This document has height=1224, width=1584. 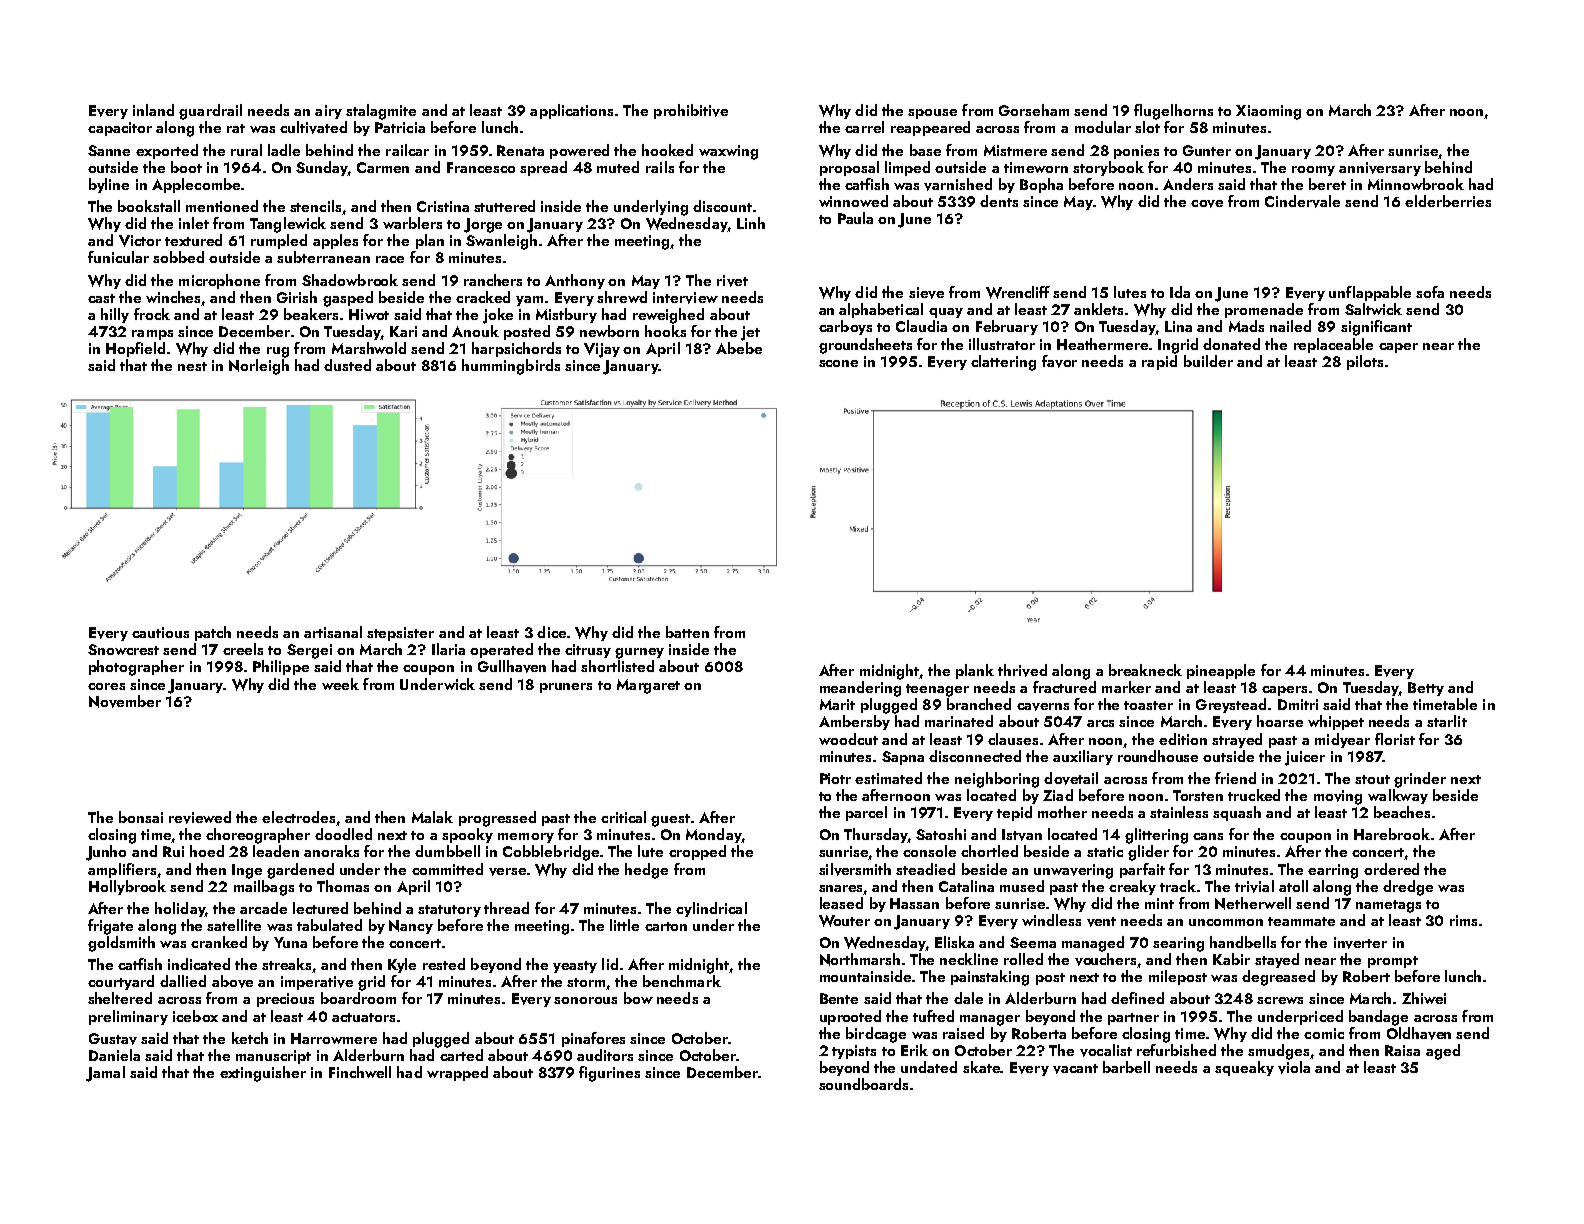 I want to click on stalagmite, so click(x=381, y=112).
